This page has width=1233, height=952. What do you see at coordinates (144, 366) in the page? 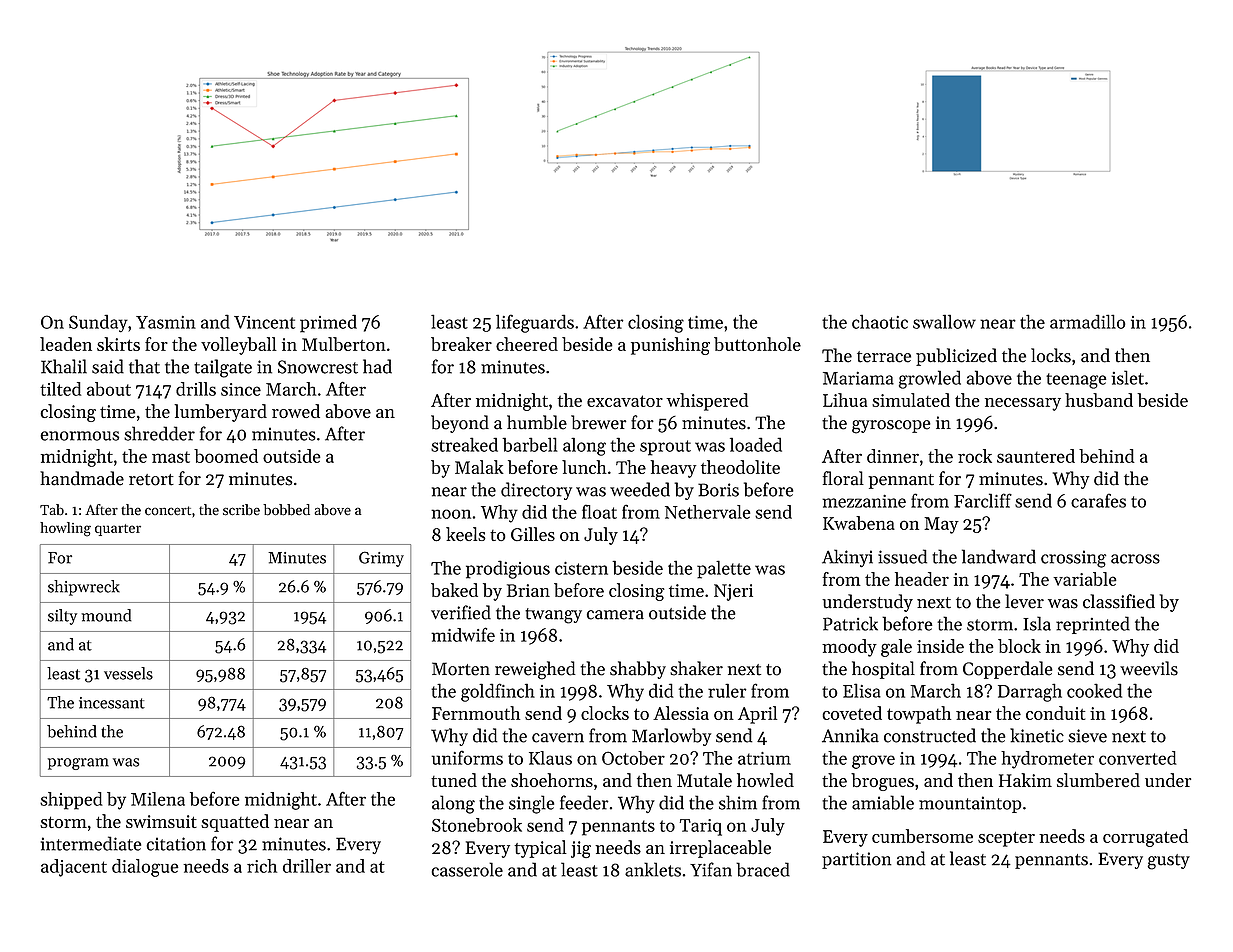
I see `that` at bounding box center [144, 366].
